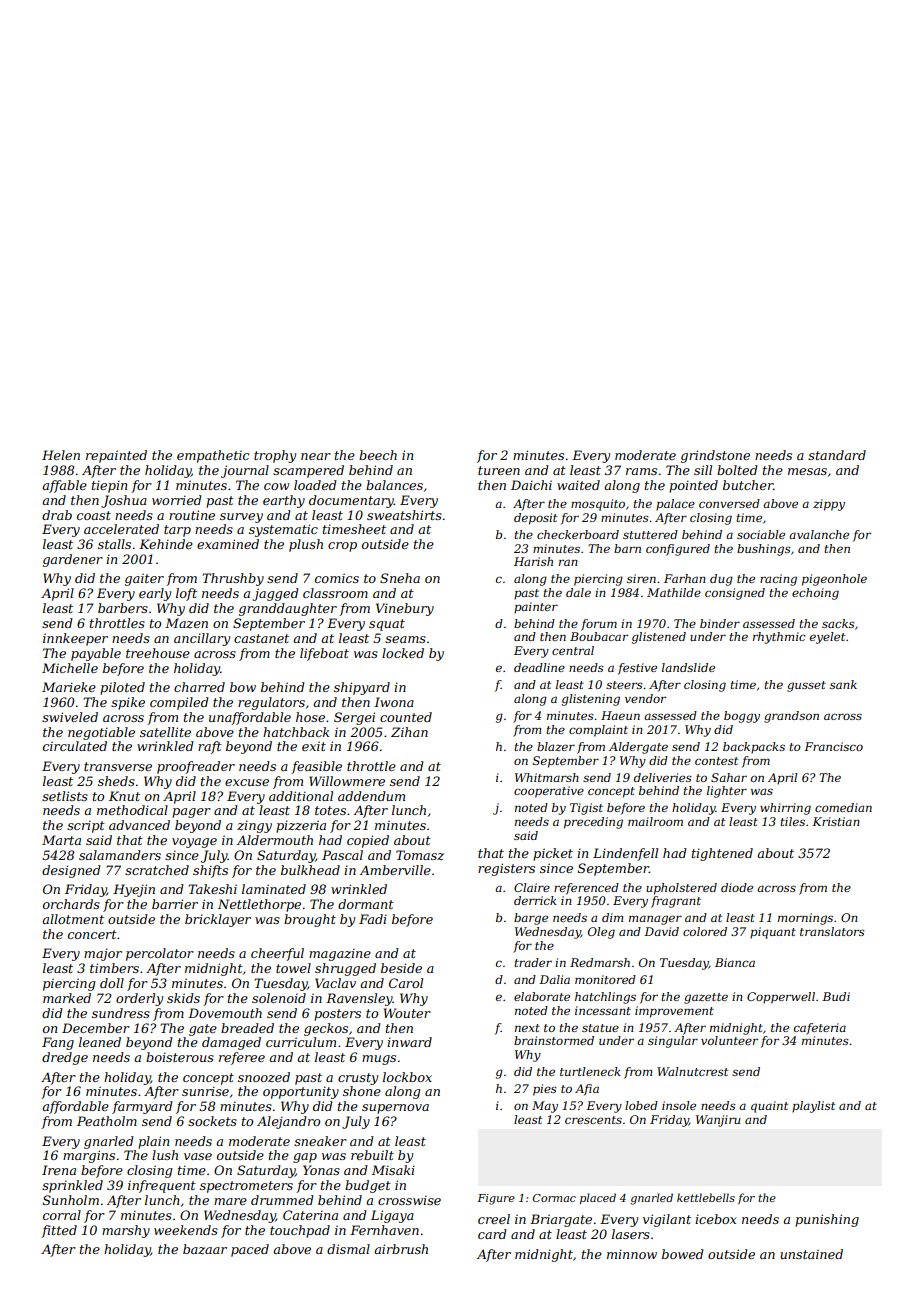 This screenshot has width=924, height=1308. What do you see at coordinates (742, 717) in the screenshot?
I see `boggy` at bounding box center [742, 717].
